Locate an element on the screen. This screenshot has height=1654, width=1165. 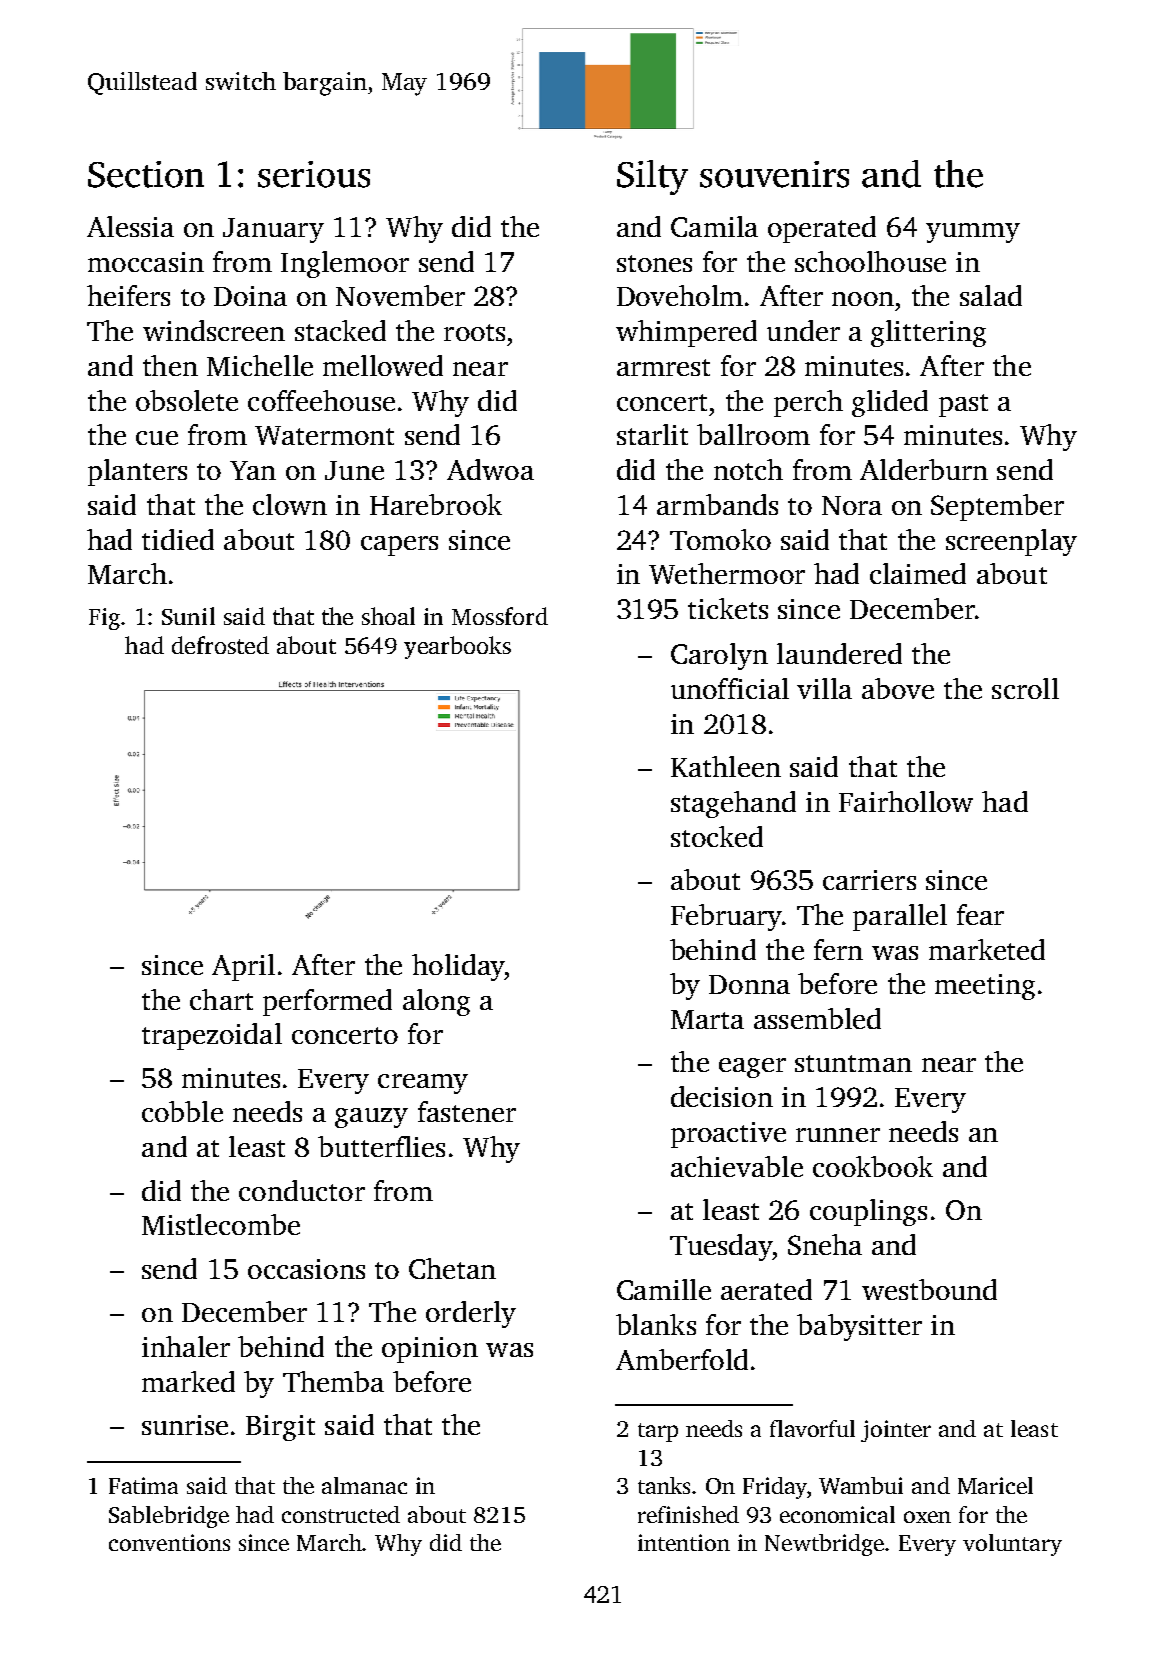
whimpered is located at coordinates (686, 333).
